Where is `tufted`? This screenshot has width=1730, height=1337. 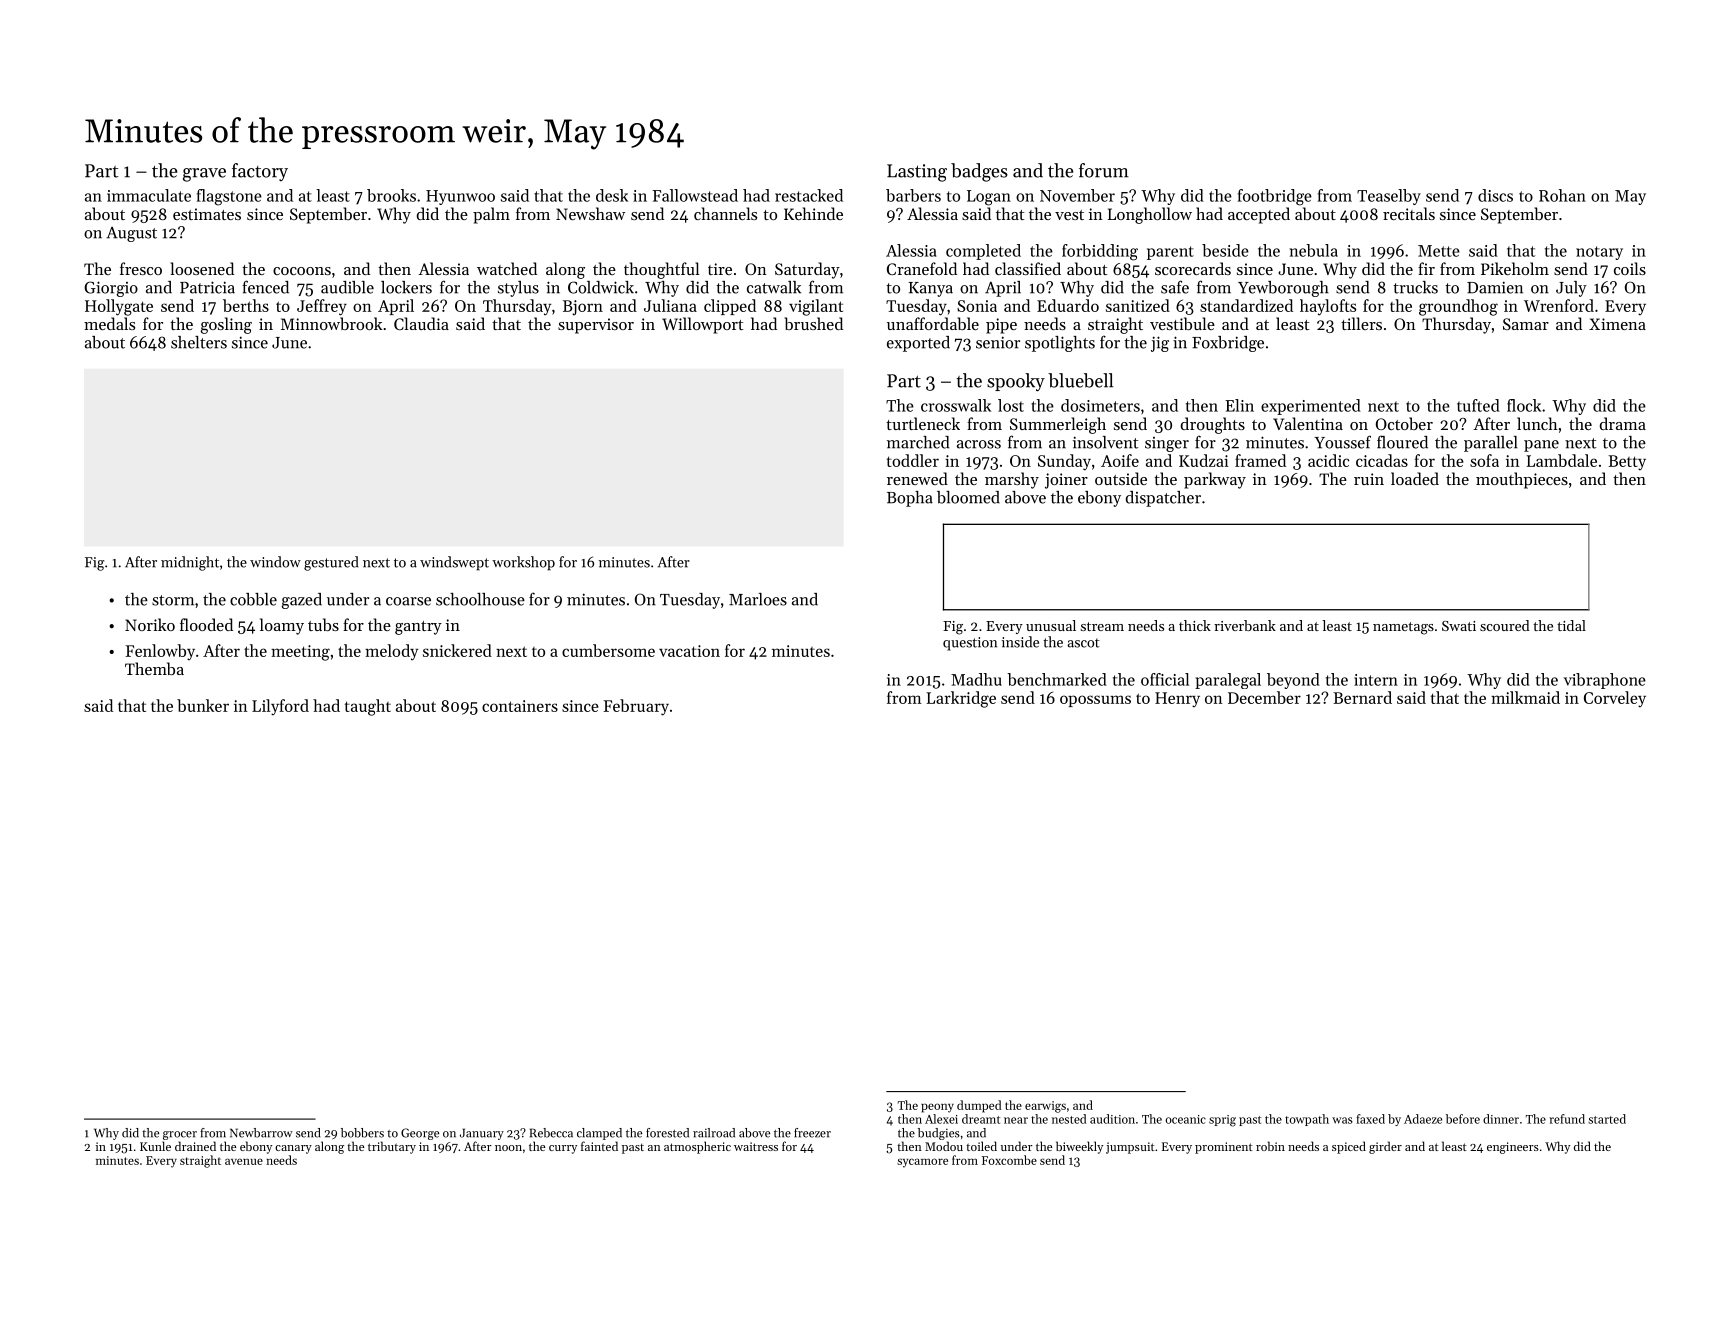
tufted is located at coordinates (1478, 405).
